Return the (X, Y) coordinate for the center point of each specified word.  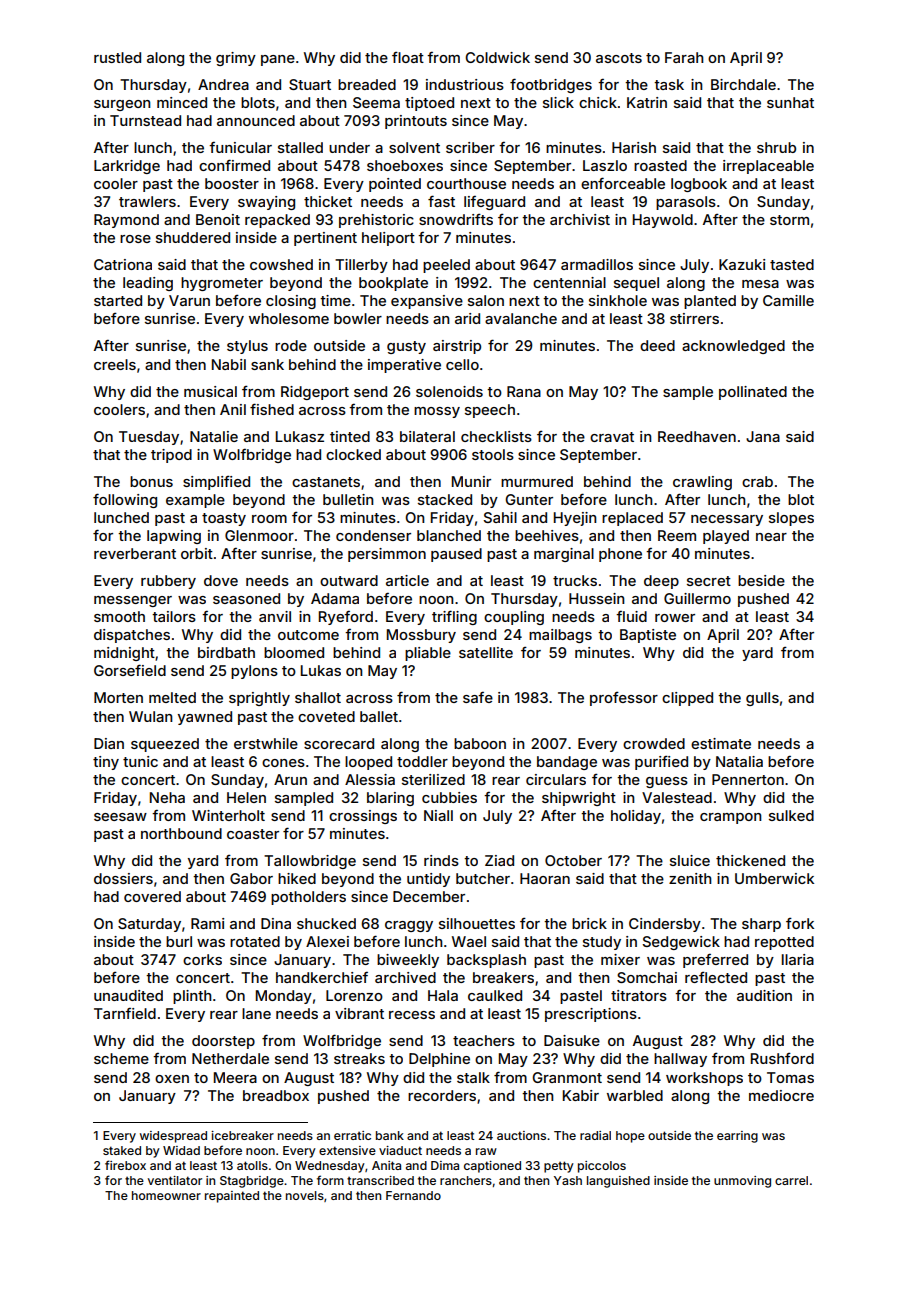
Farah (684, 57)
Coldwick (497, 57)
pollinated (753, 393)
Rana (524, 391)
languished (618, 1182)
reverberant (135, 553)
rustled (117, 57)
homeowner (166, 1195)
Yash (568, 1180)
